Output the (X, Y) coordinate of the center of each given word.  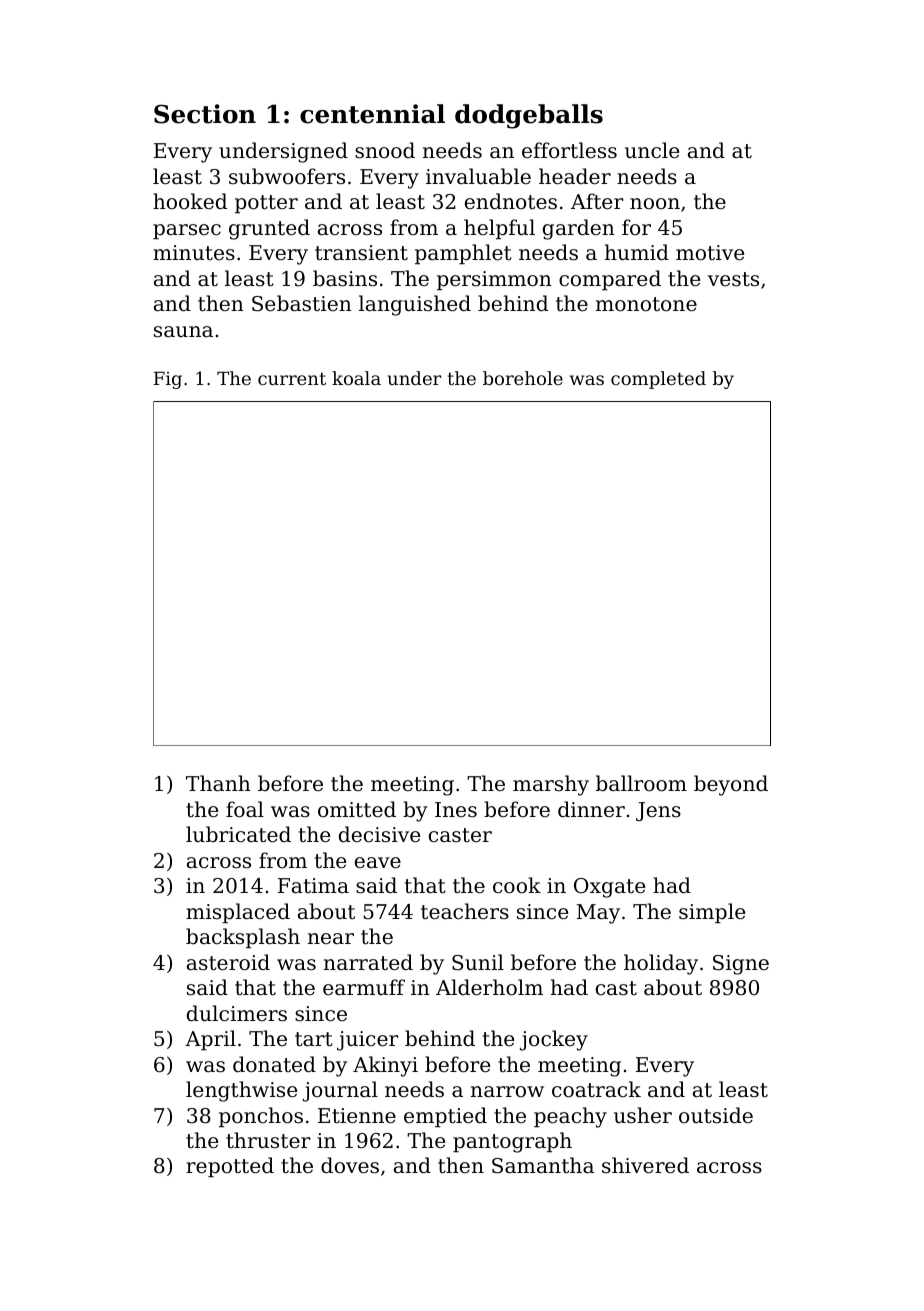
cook (517, 885)
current (292, 378)
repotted (230, 1167)
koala (356, 378)
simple (712, 913)
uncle (652, 150)
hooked (190, 201)
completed (658, 380)
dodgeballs (529, 116)
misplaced (238, 913)
